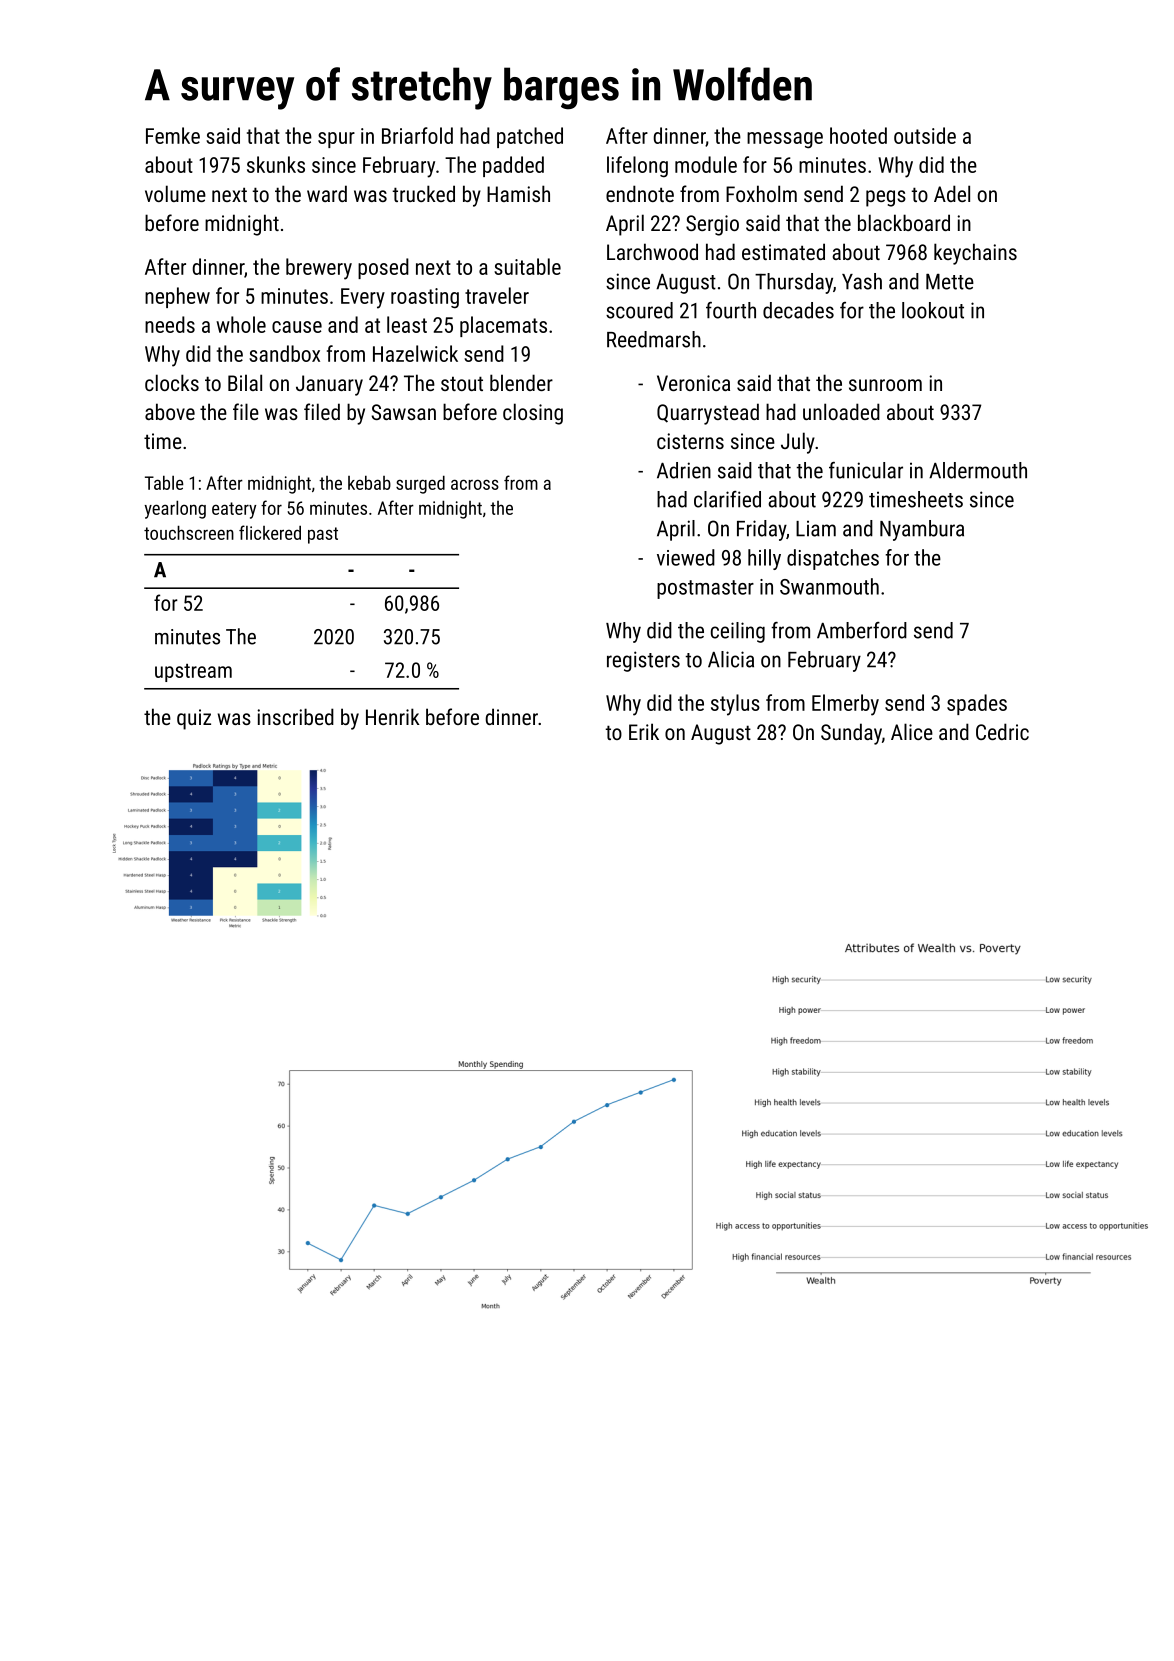 The image size is (1174, 1661). What do you see at coordinates (652, 251) in the image?
I see `Larchwood` at bounding box center [652, 251].
